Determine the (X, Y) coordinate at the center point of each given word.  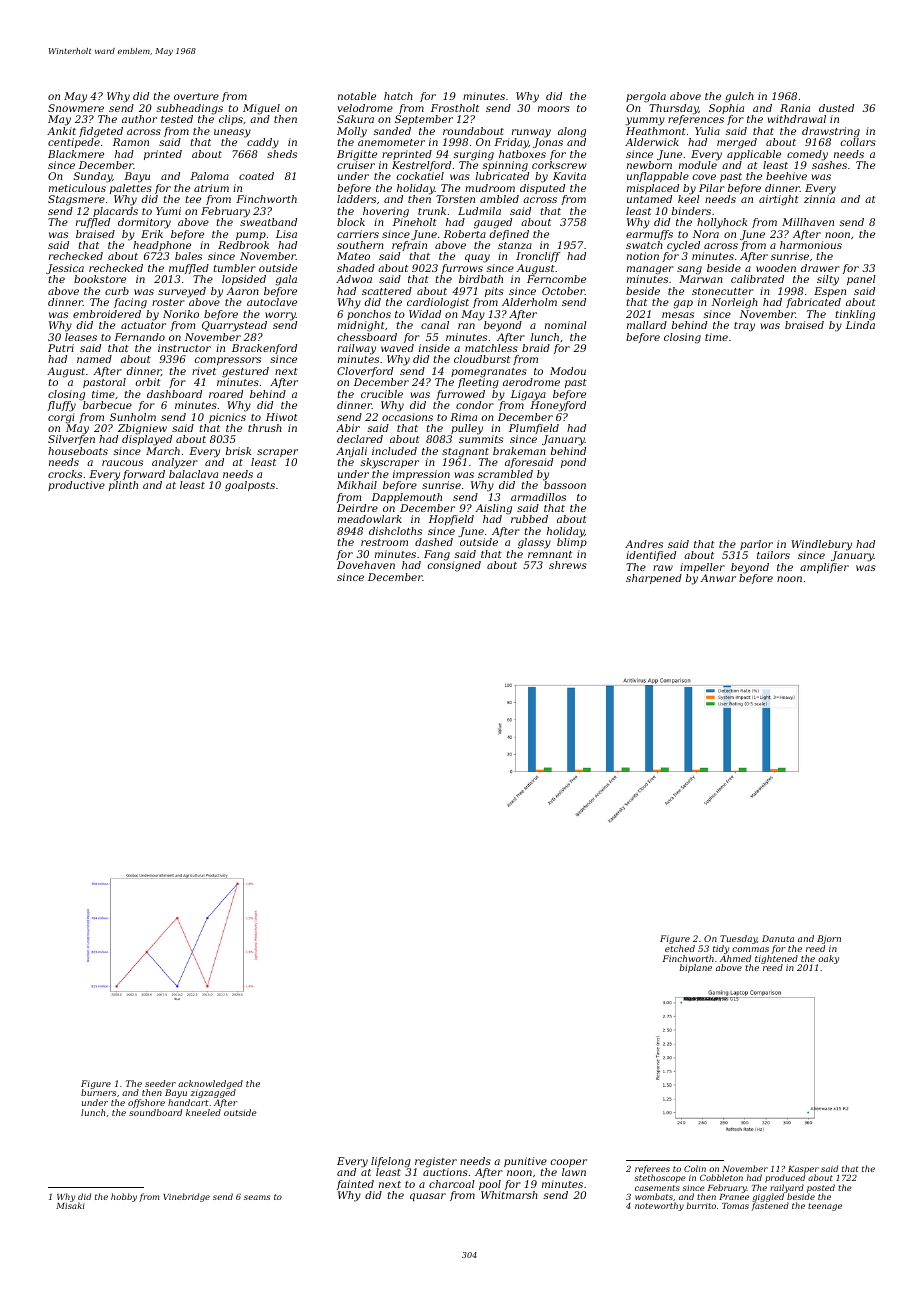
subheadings (189, 109)
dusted (836, 108)
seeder (160, 1083)
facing (130, 303)
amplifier (824, 568)
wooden (776, 268)
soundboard (155, 1112)
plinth (123, 486)
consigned (454, 566)
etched (680, 948)
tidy (721, 949)
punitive (525, 1162)
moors (554, 109)
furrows (462, 269)
